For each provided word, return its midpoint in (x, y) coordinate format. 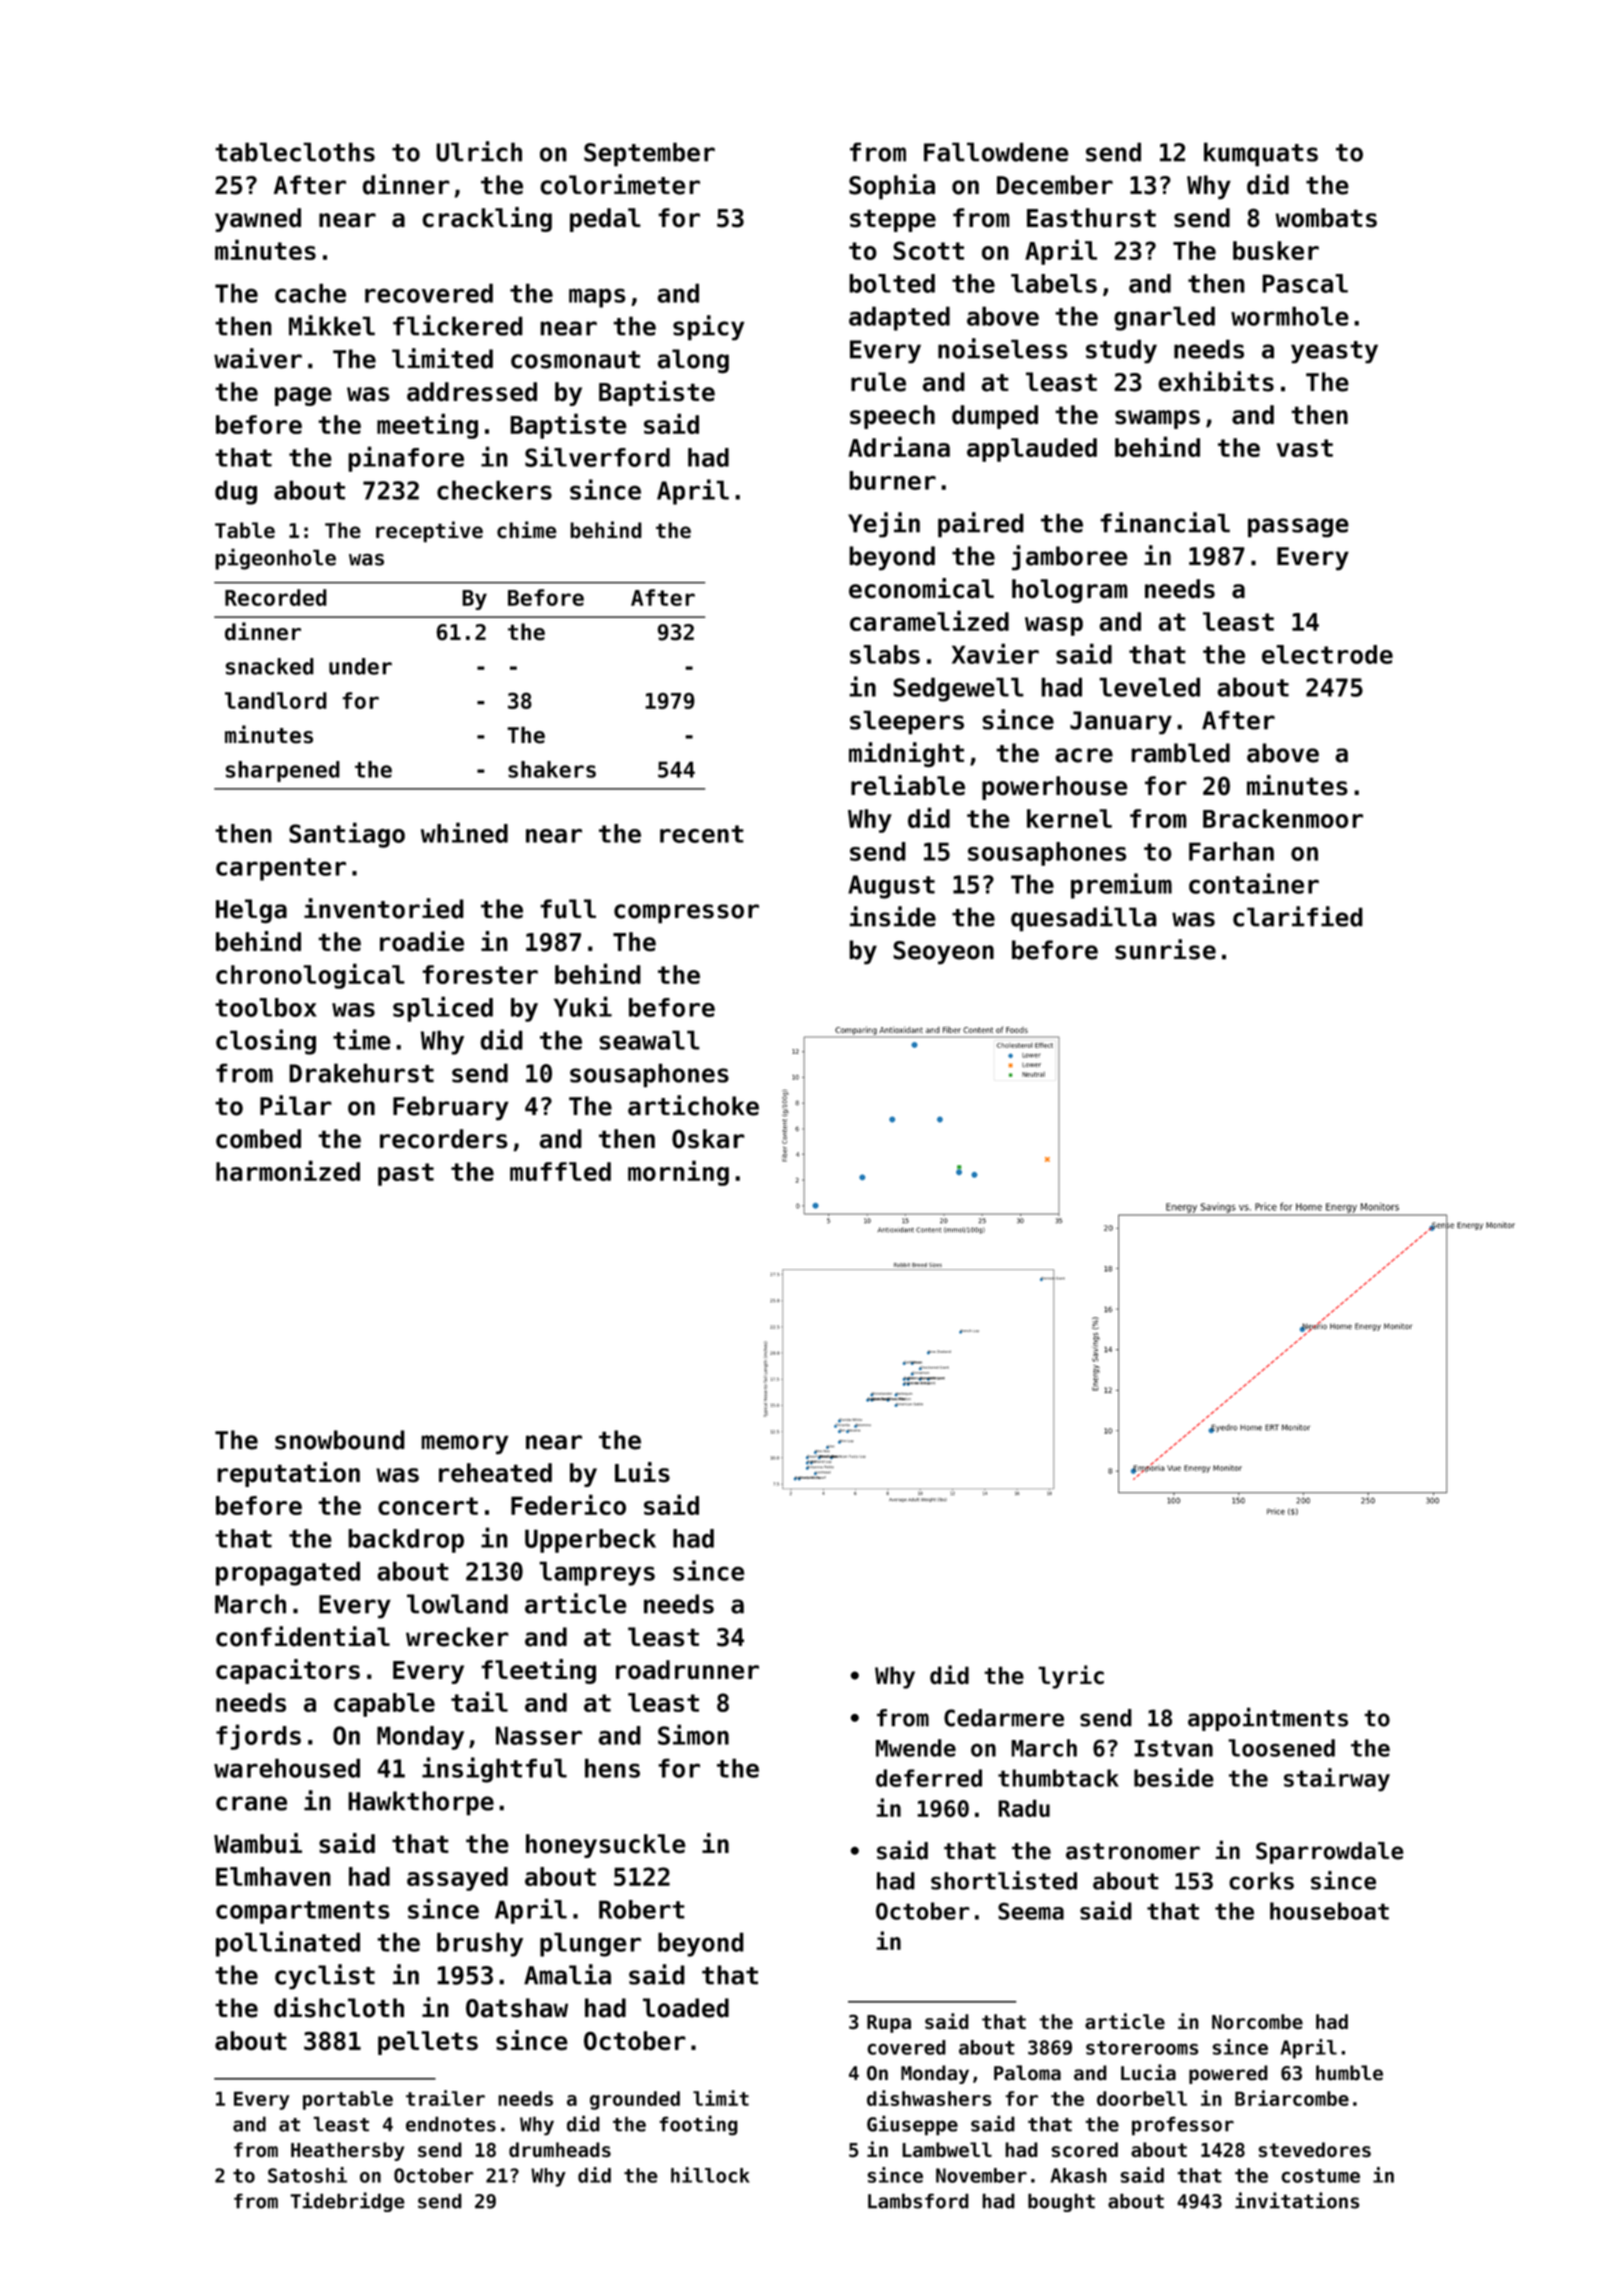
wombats (1326, 218)
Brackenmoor (1283, 818)
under (360, 666)
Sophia (892, 187)
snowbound (340, 1440)
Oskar (708, 1139)
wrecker (457, 1637)
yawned (258, 220)
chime (527, 530)
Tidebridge (347, 2202)
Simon (693, 1734)
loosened (1281, 1748)
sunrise (1165, 949)
